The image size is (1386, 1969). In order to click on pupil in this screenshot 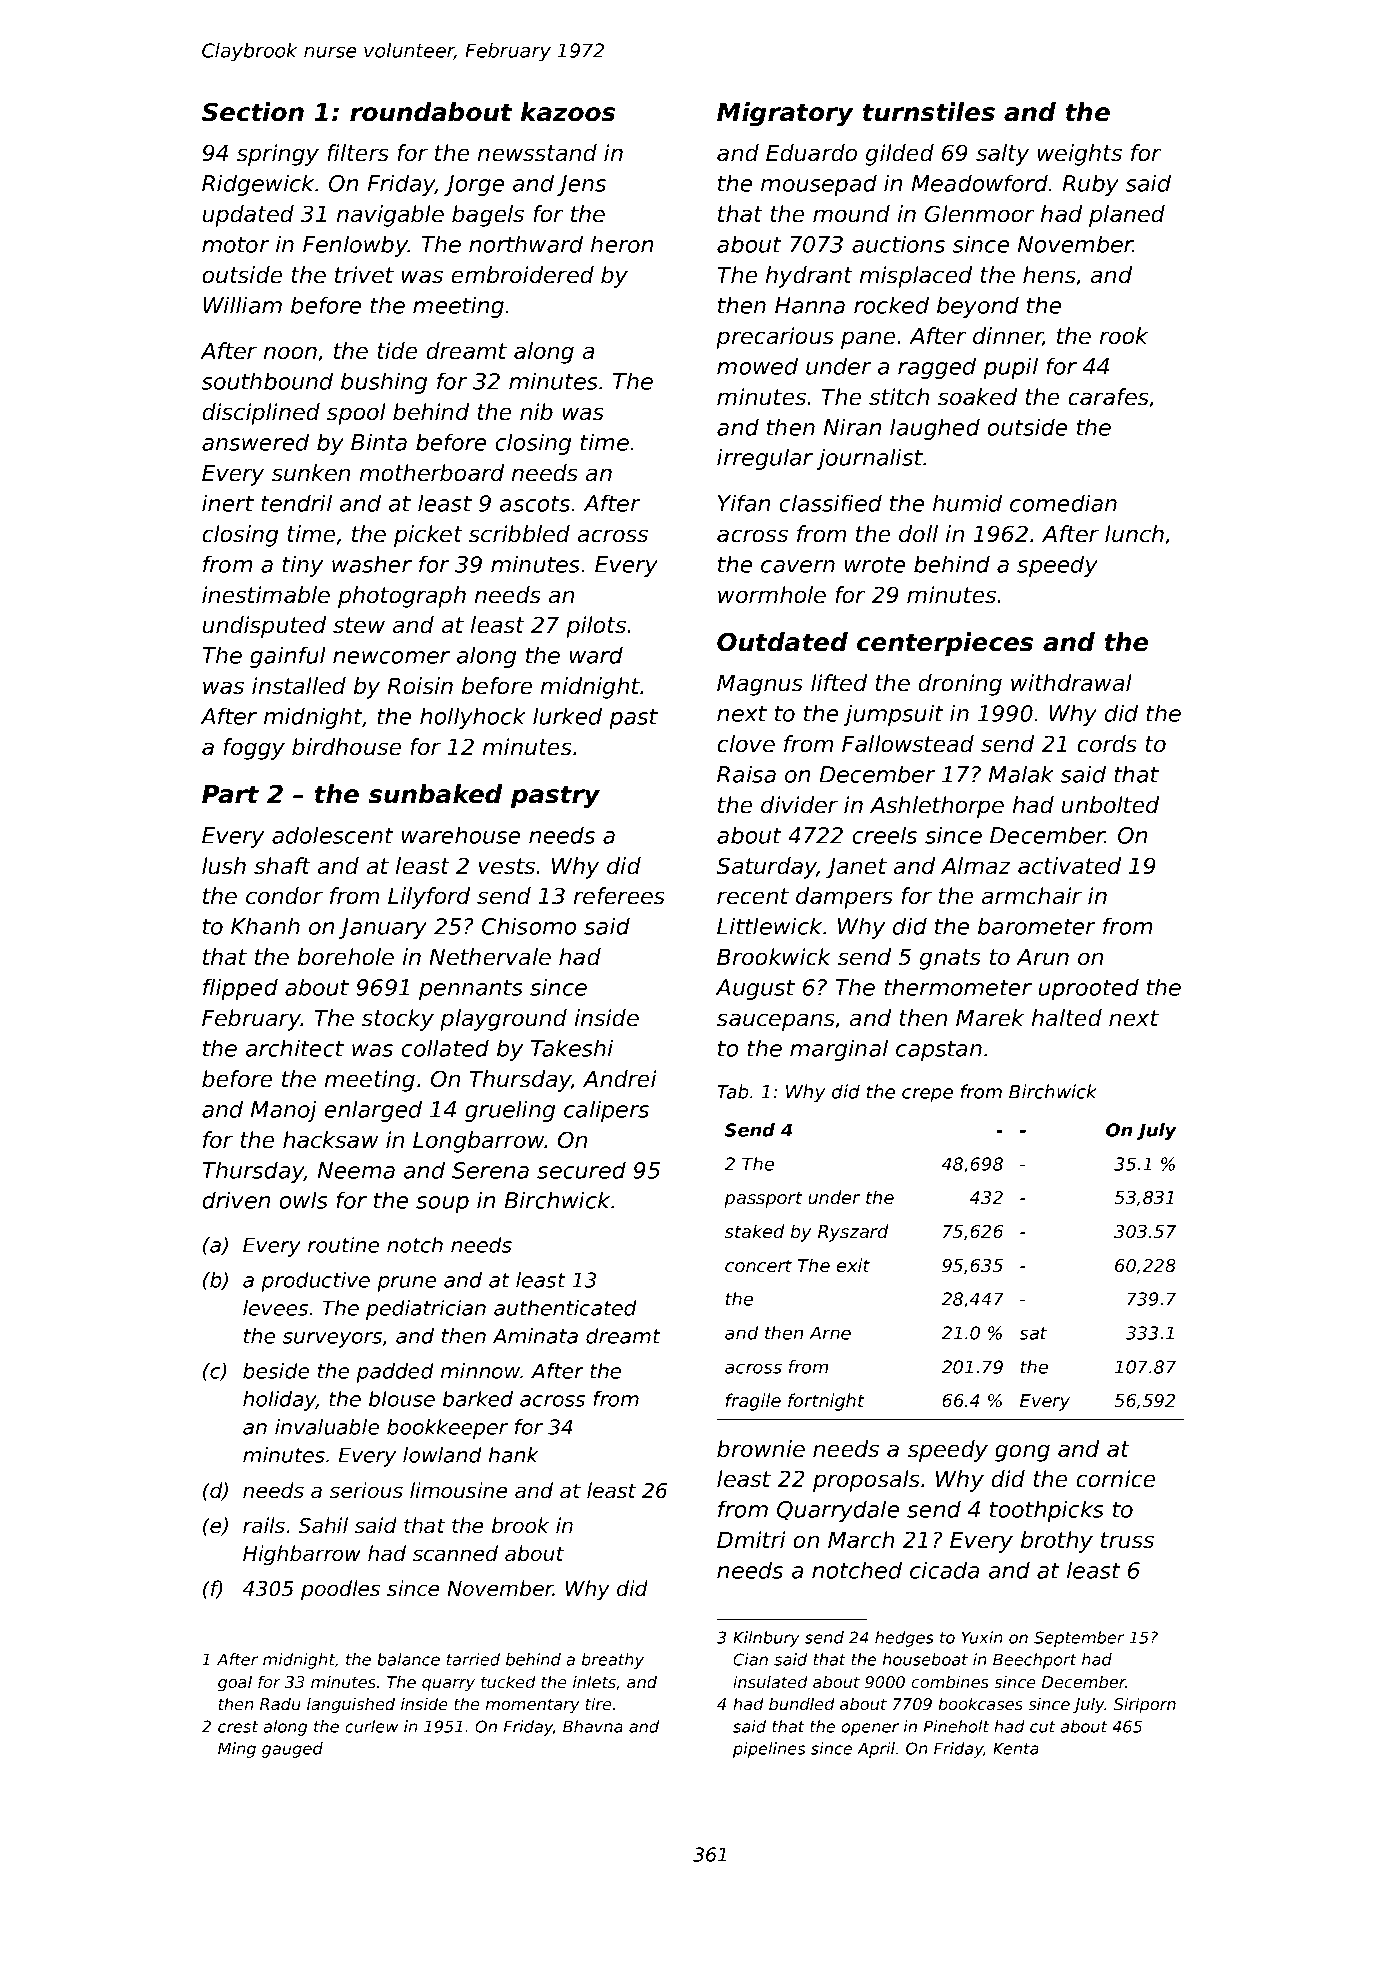, I will do `click(1010, 368)`.
